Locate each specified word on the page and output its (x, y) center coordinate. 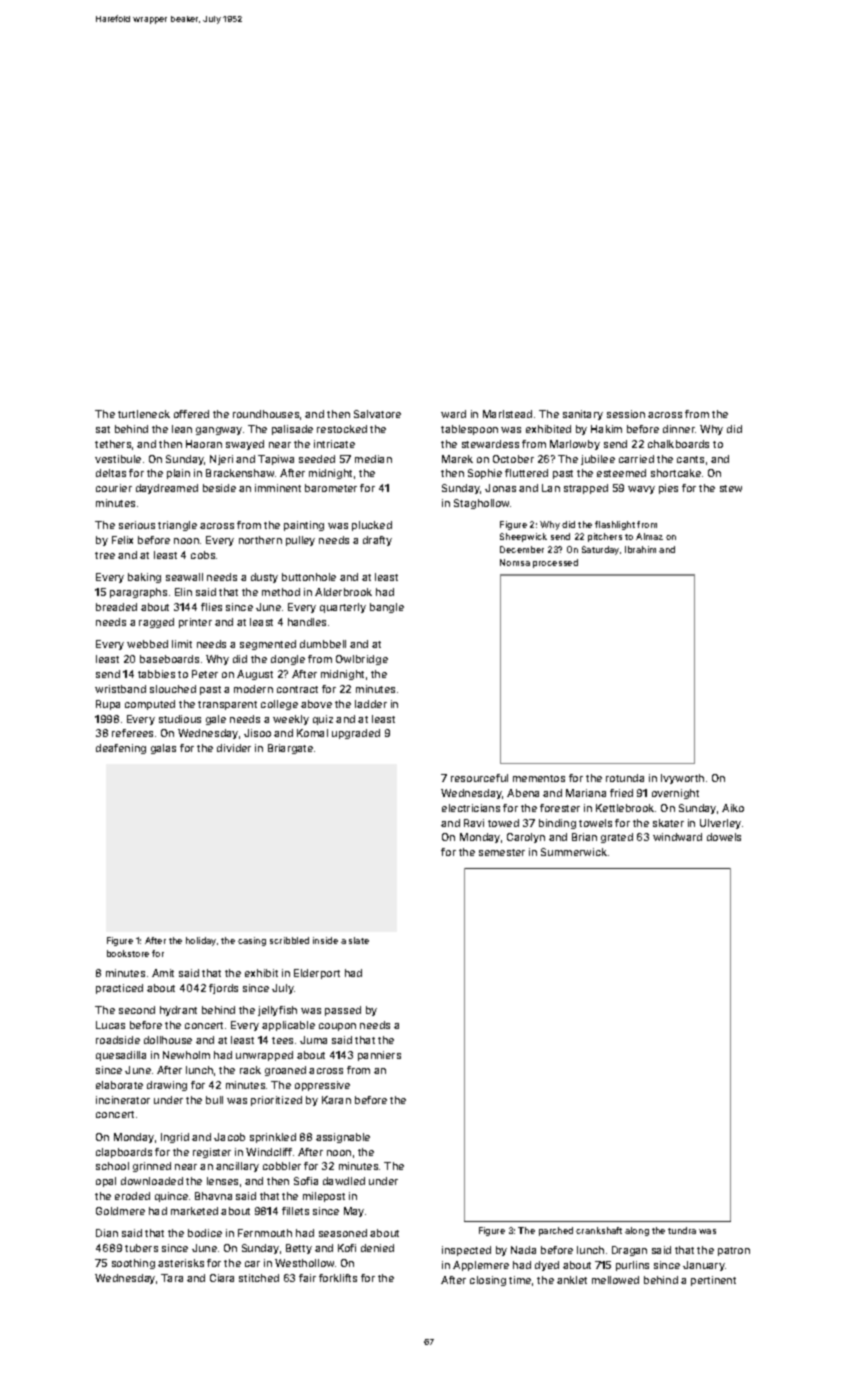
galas (163, 749)
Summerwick (574, 852)
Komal (312, 733)
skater (668, 823)
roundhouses (266, 414)
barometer (331, 488)
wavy (641, 490)
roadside (118, 1040)
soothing (133, 1264)
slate (359, 940)
